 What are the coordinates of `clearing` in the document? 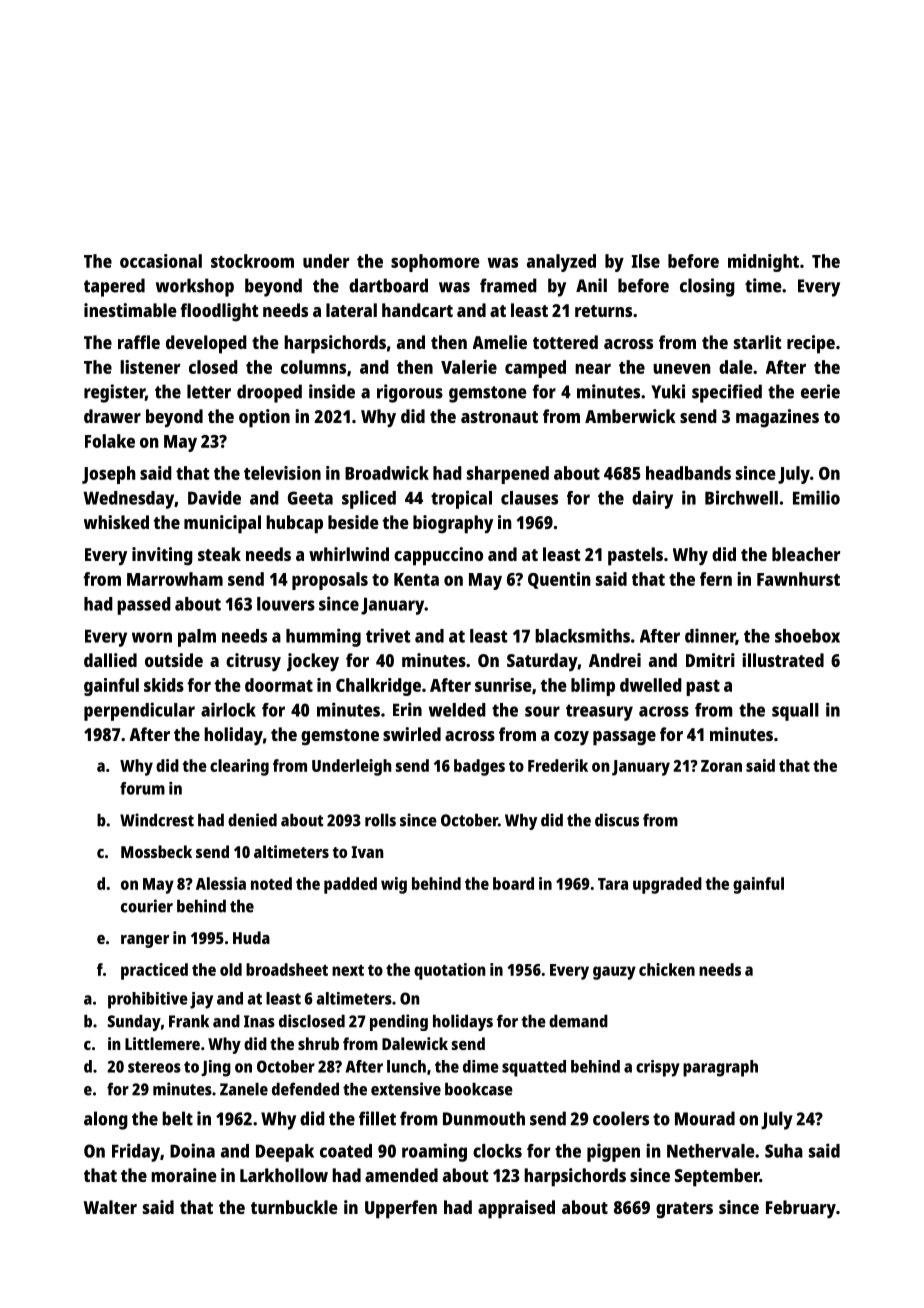 It's located at (239, 767).
